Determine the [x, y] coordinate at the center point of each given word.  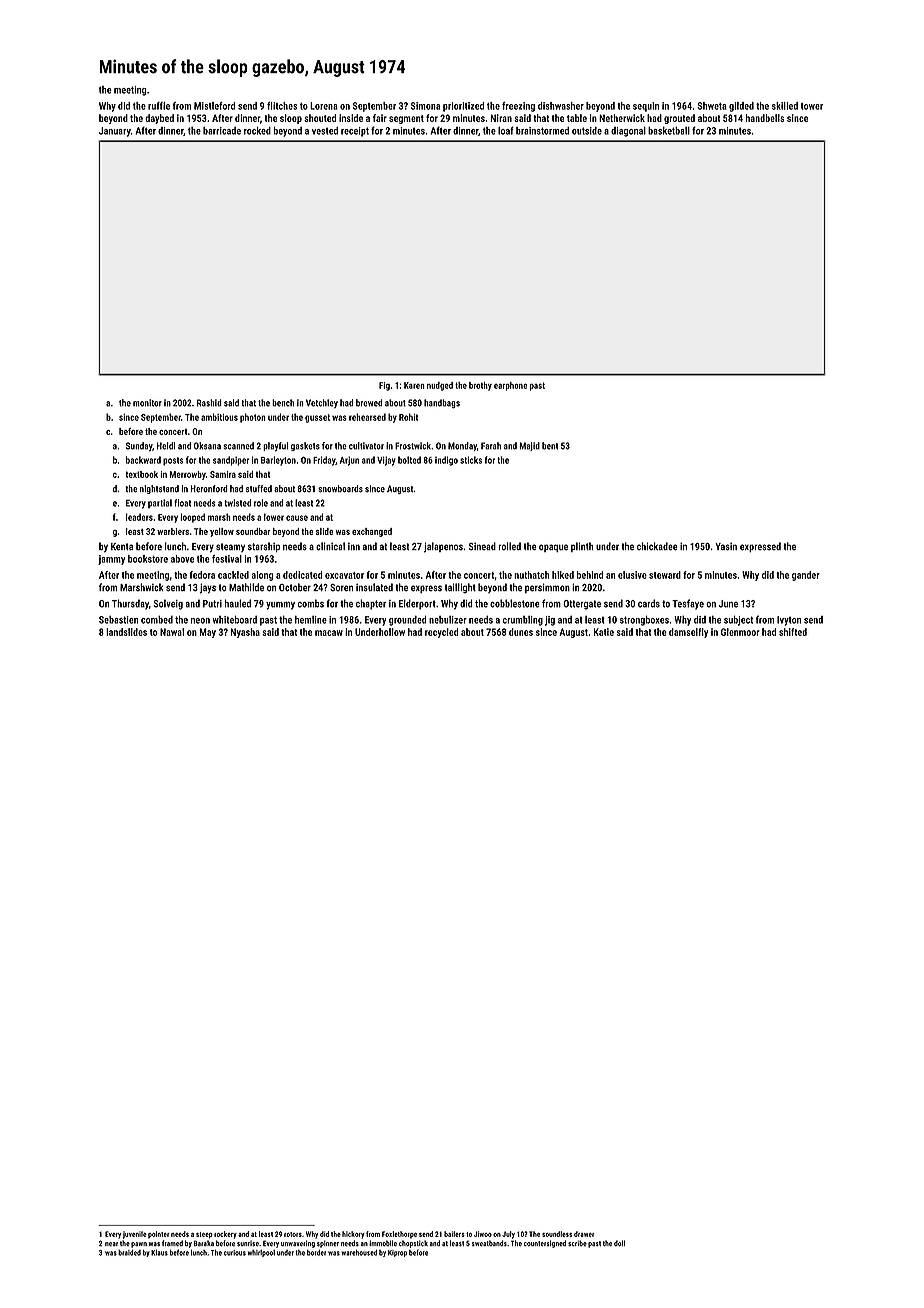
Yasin [726, 546]
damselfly [688, 633]
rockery [225, 1235]
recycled [442, 633]
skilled [785, 106]
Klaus [159, 1253]
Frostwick [413, 446]
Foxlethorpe [399, 1235]
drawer [584, 1234]
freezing [518, 107]
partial [160, 503]
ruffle [159, 106]
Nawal [172, 632]
